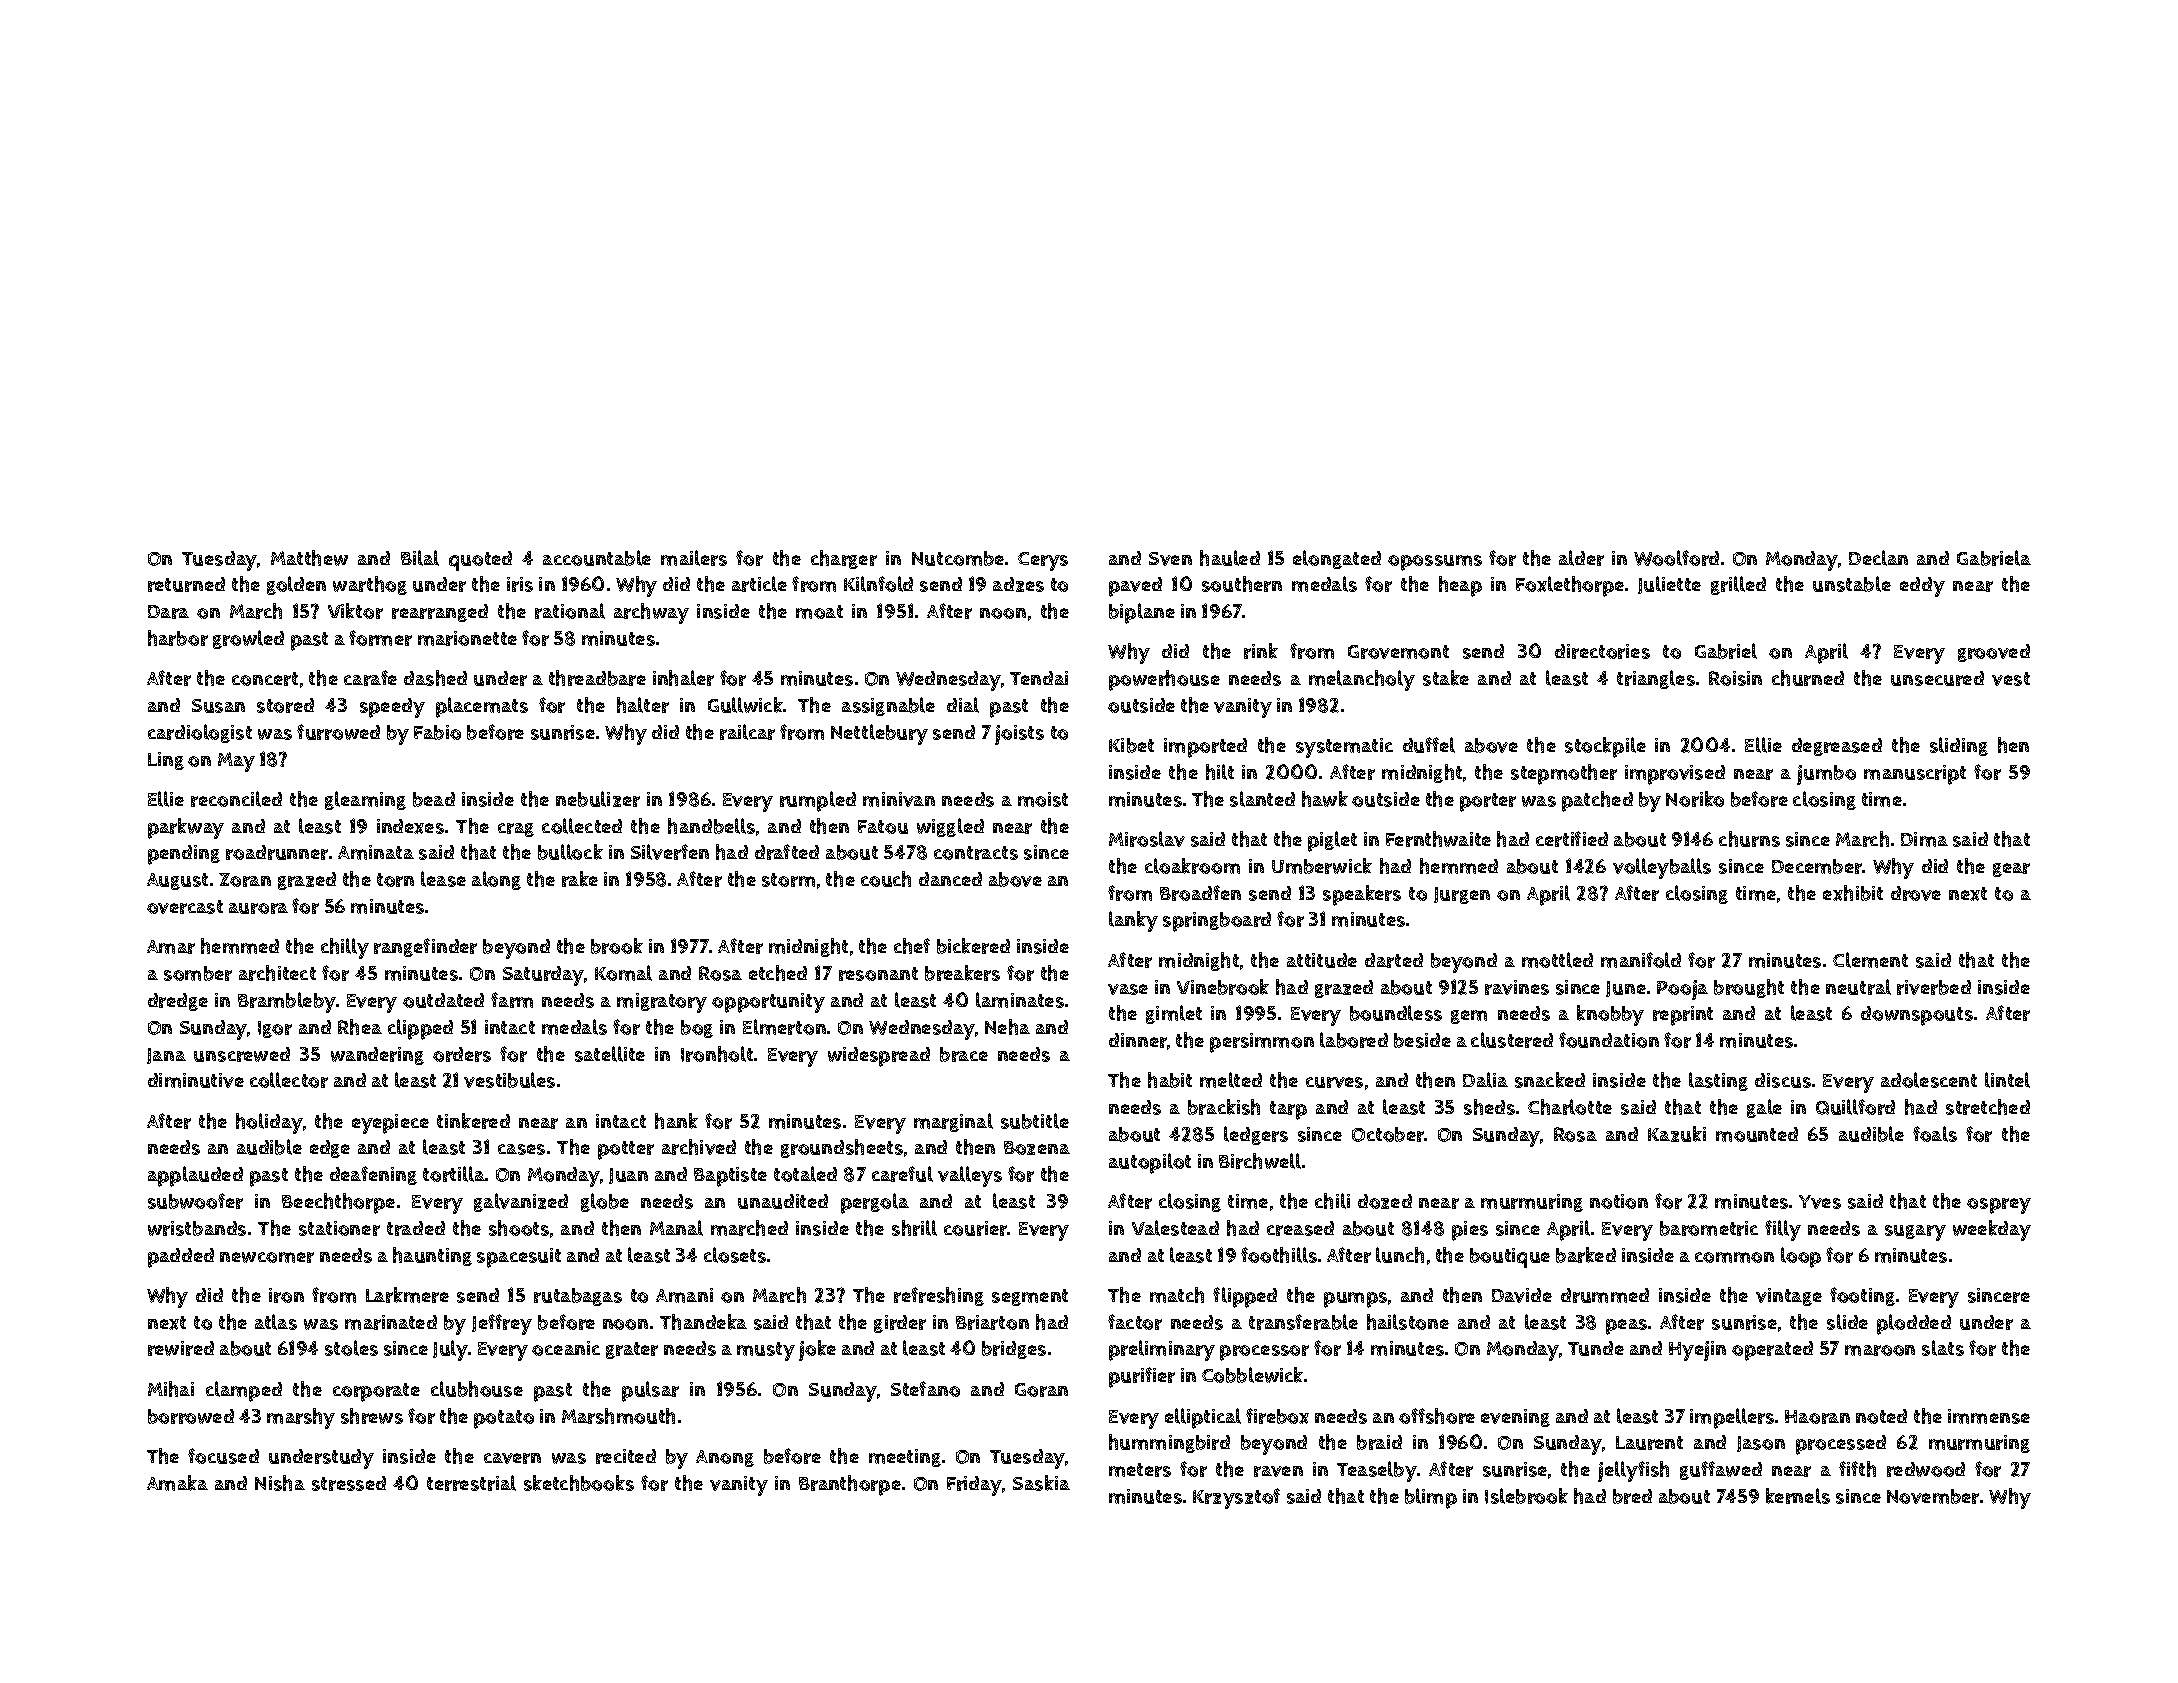 The width and height of the image is (2178, 1683). Describe the element at coordinates (1020, 1000) in the image. I see `laminates` at that location.
